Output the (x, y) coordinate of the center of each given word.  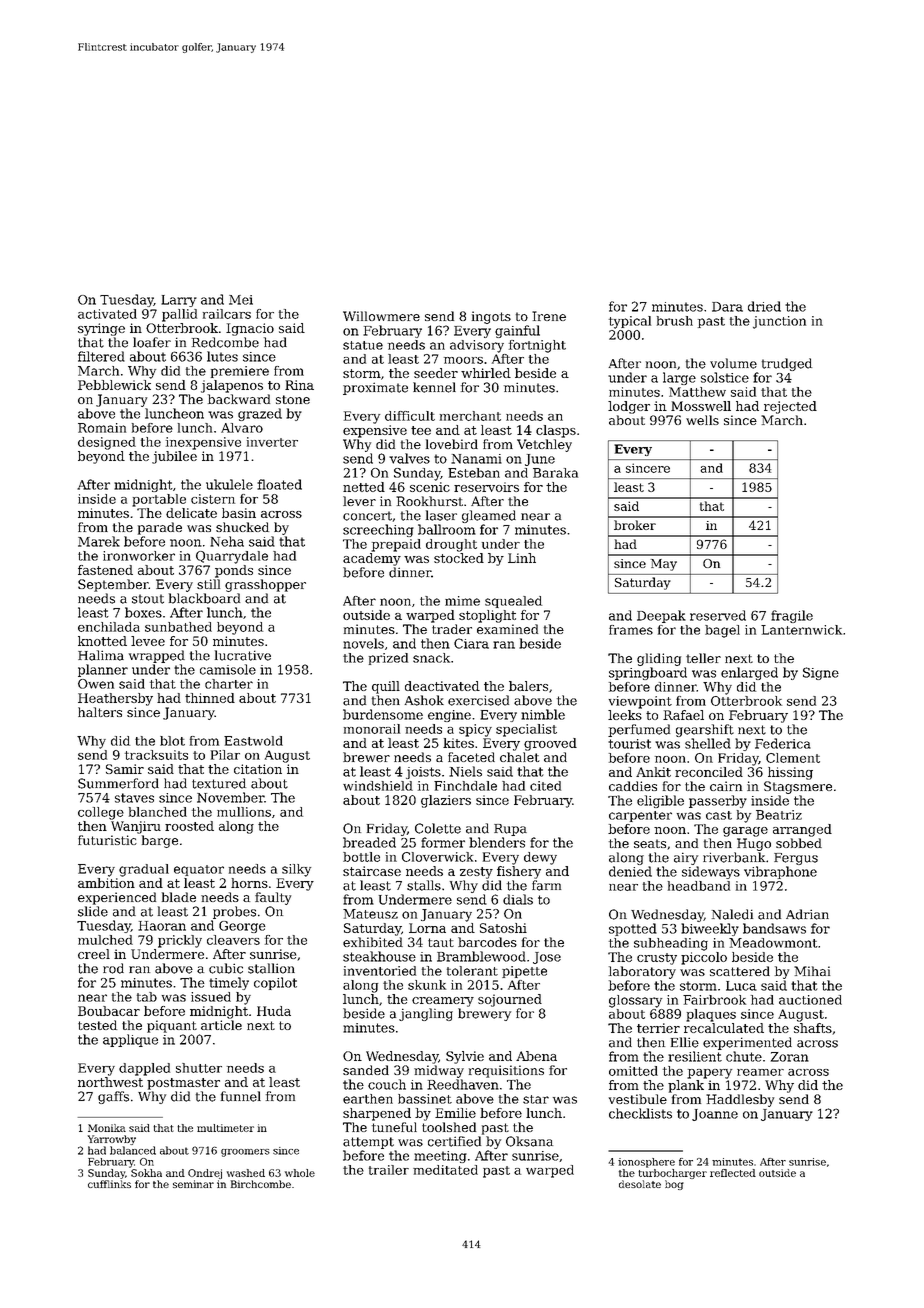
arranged (802, 830)
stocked (459, 558)
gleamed (489, 516)
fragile (792, 616)
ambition (106, 883)
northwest (110, 1082)
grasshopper (265, 585)
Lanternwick (801, 630)
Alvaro (242, 428)
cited (545, 786)
